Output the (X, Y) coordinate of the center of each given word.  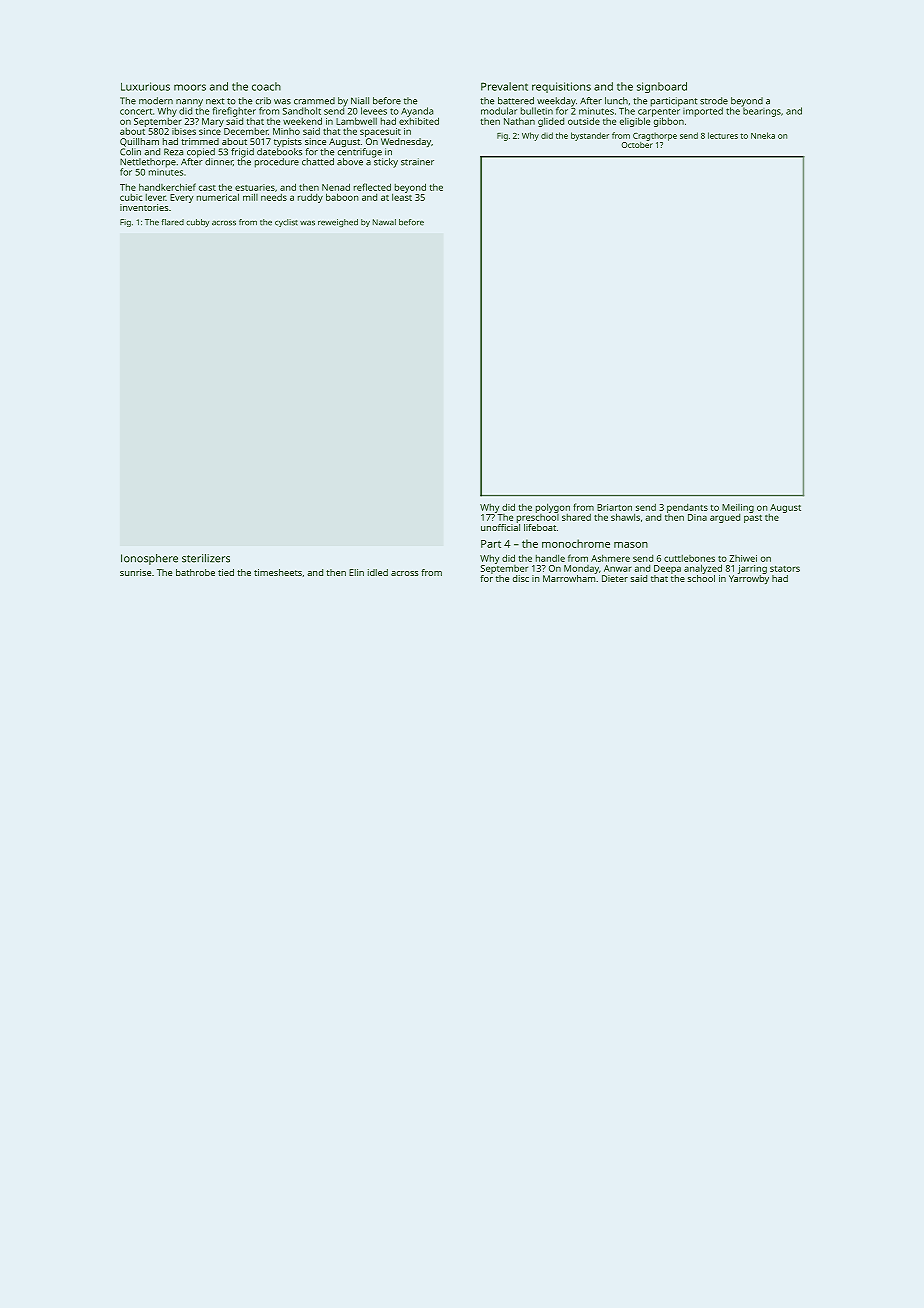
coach (266, 86)
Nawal (384, 222)
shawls (625, 517)
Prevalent (504, 86)
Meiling (738, 508)
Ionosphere (149, 559)
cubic (131, 197)
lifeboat (540, 527)
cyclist (286, 223)
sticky (386, 163)
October (637, 145)
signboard (662, 87)
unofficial (500, 527)
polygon (553, 508)
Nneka (763, 135)
